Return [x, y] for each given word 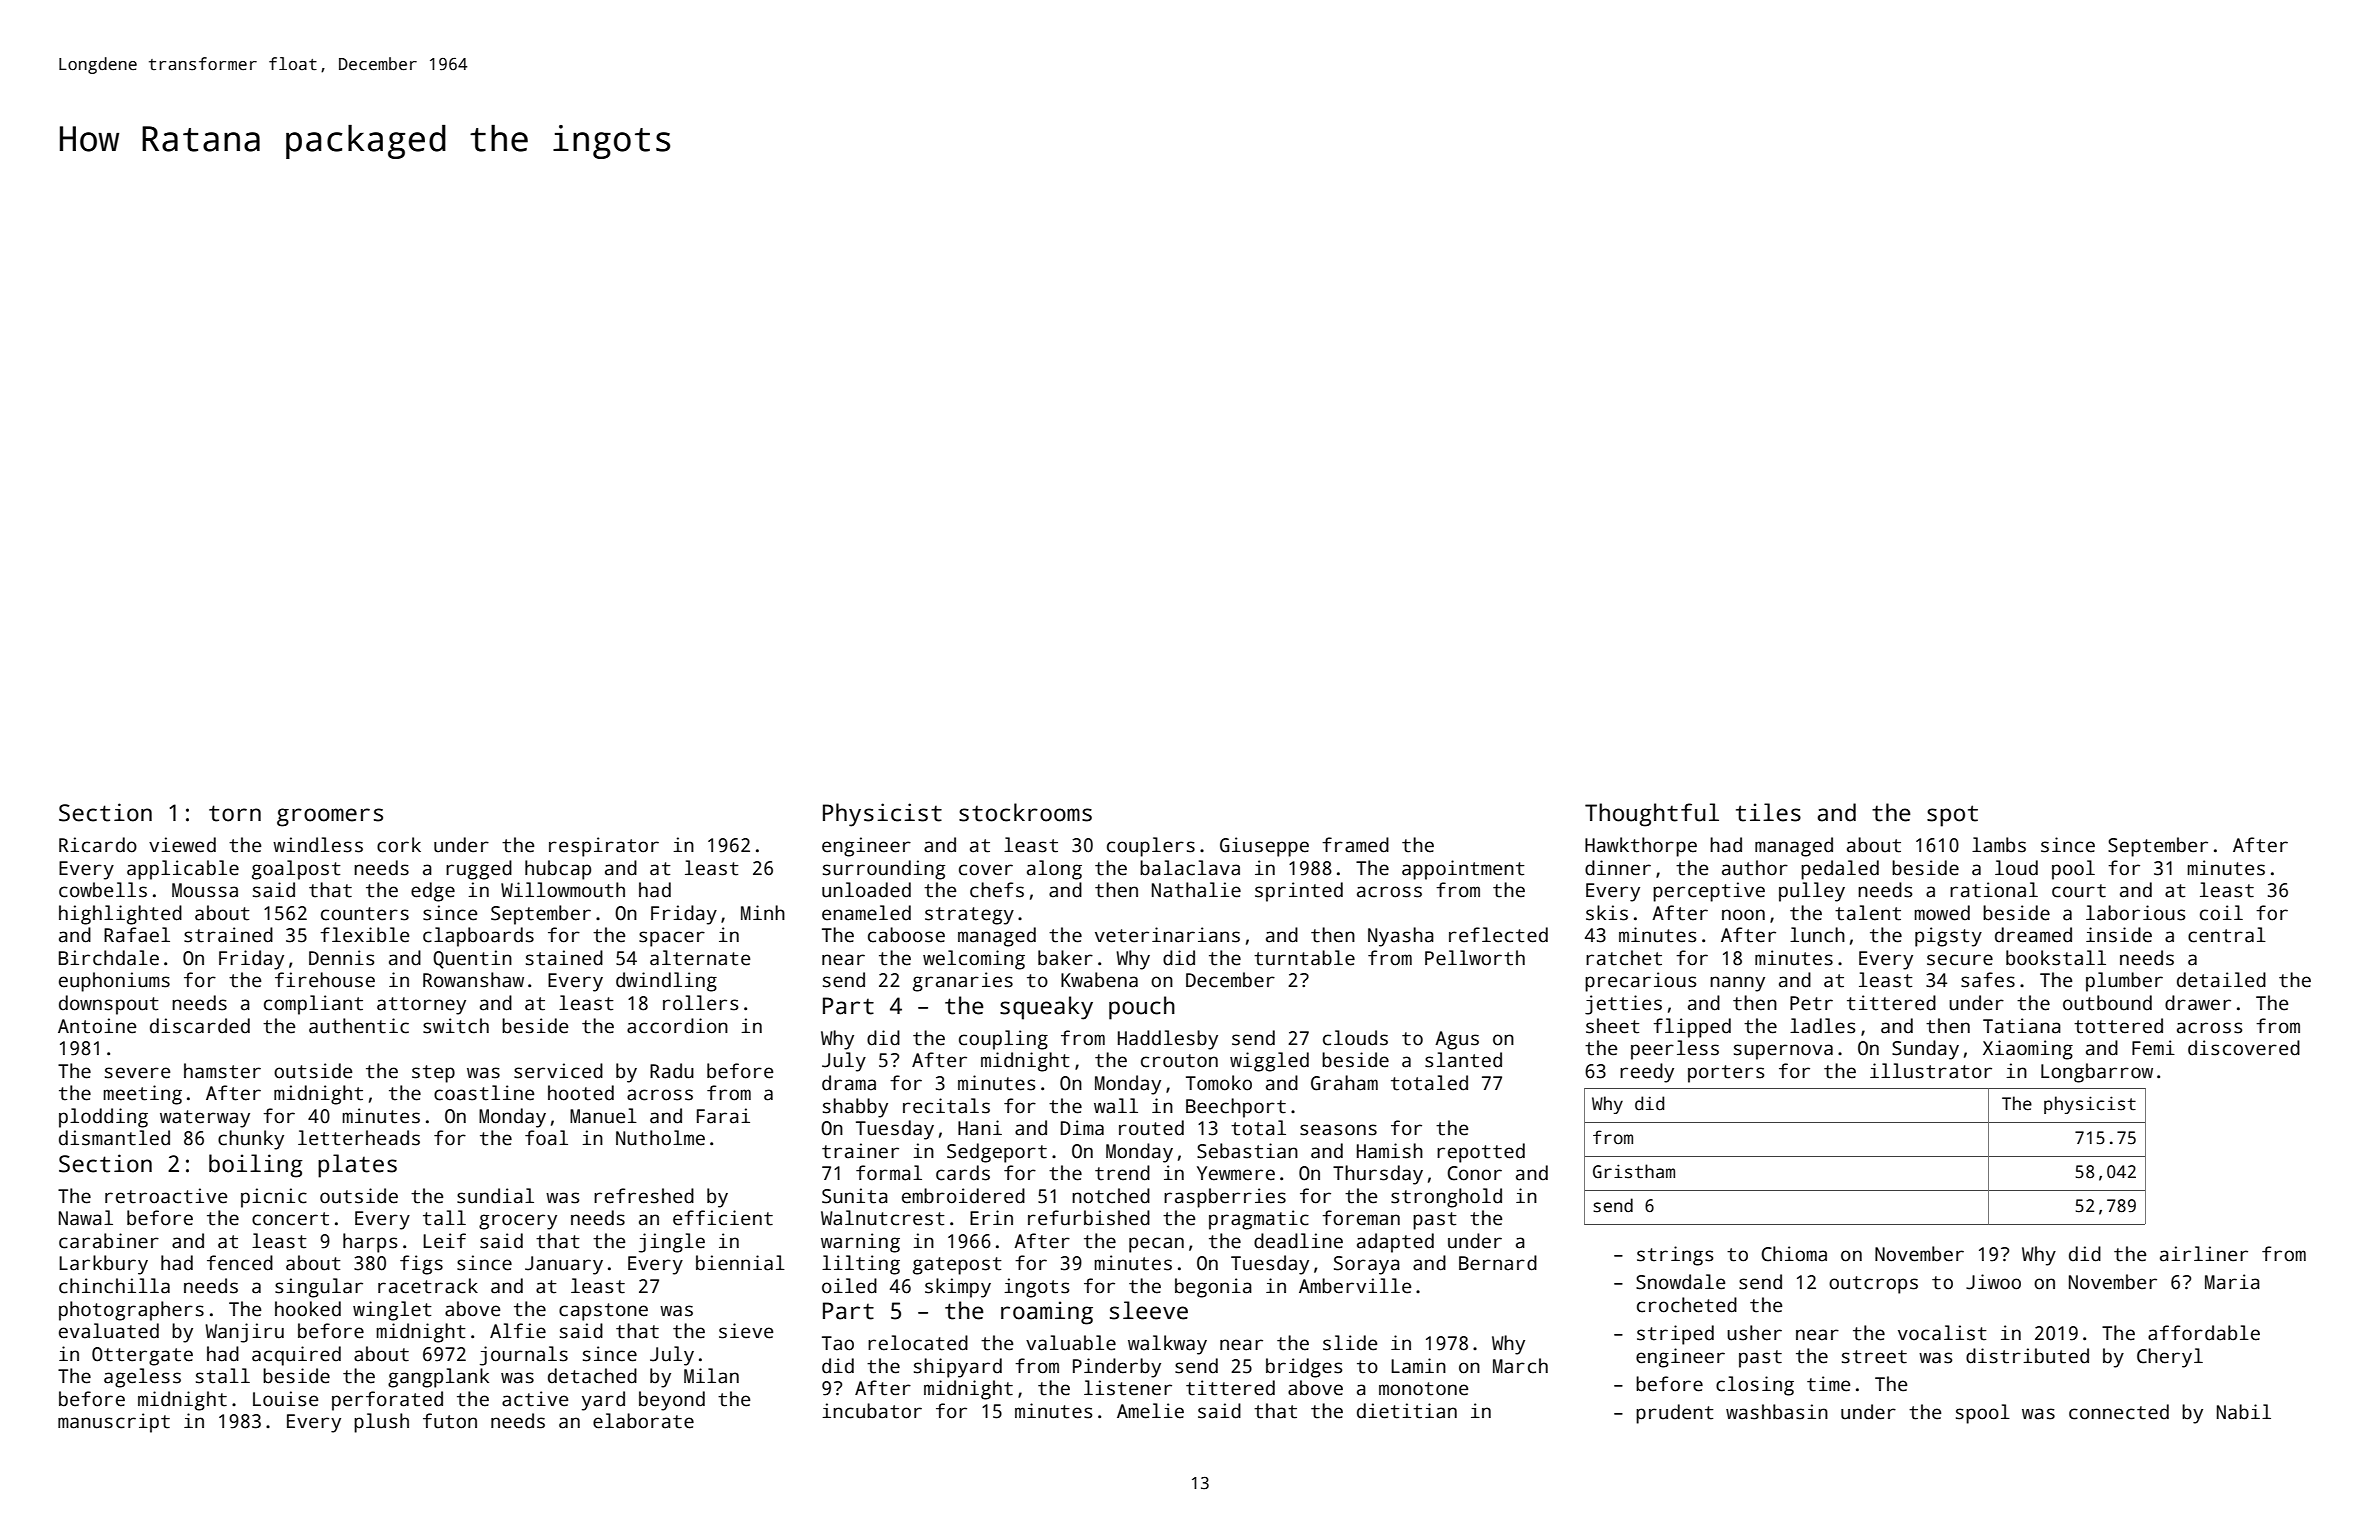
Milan [711, 1376]
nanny [1737, 984]
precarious [1640, 982]
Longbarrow [2097, 1073]
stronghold [1446, 1198]
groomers [330, 817]
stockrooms [1025, 812]
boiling [256, 1166]
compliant [313, 1005]
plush [381, 1423]
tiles [1768, 812]
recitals [946, 1106]
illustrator [1931, 1071]
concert [290, 1219]
